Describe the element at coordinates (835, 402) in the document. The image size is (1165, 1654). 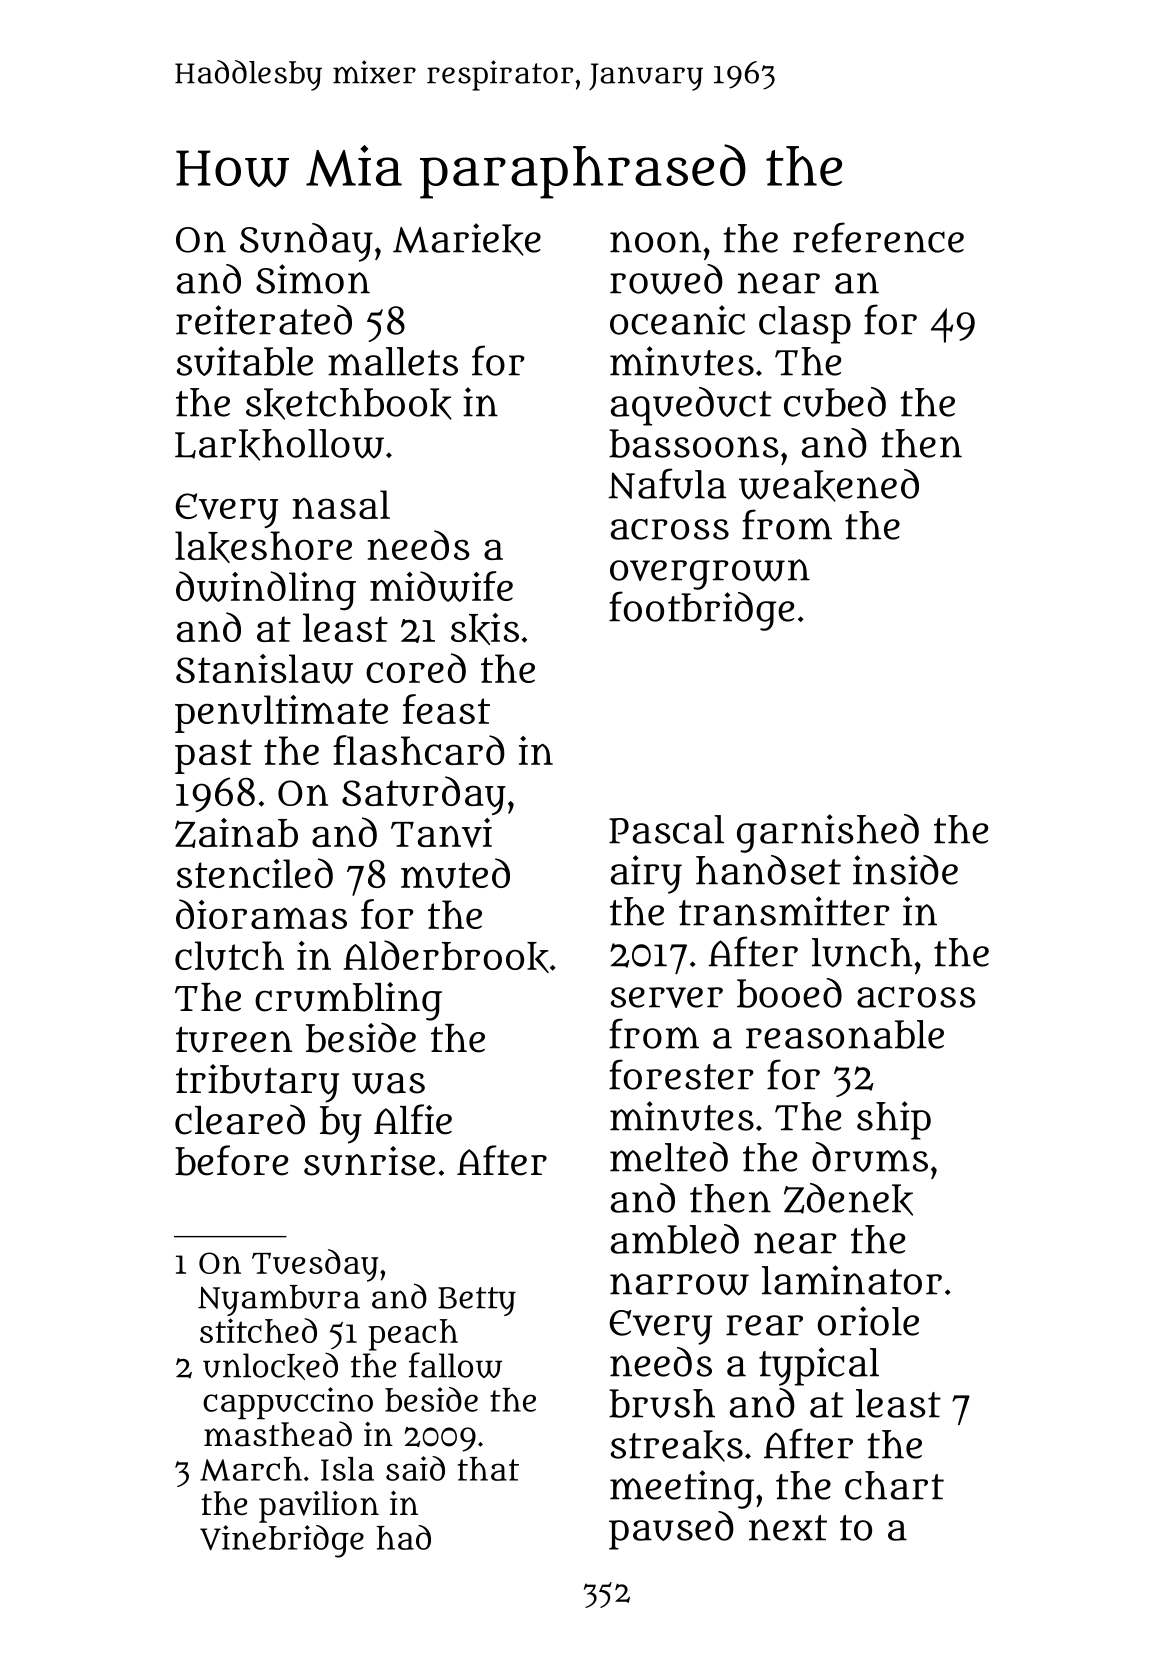
I see `cubed` at that location.
